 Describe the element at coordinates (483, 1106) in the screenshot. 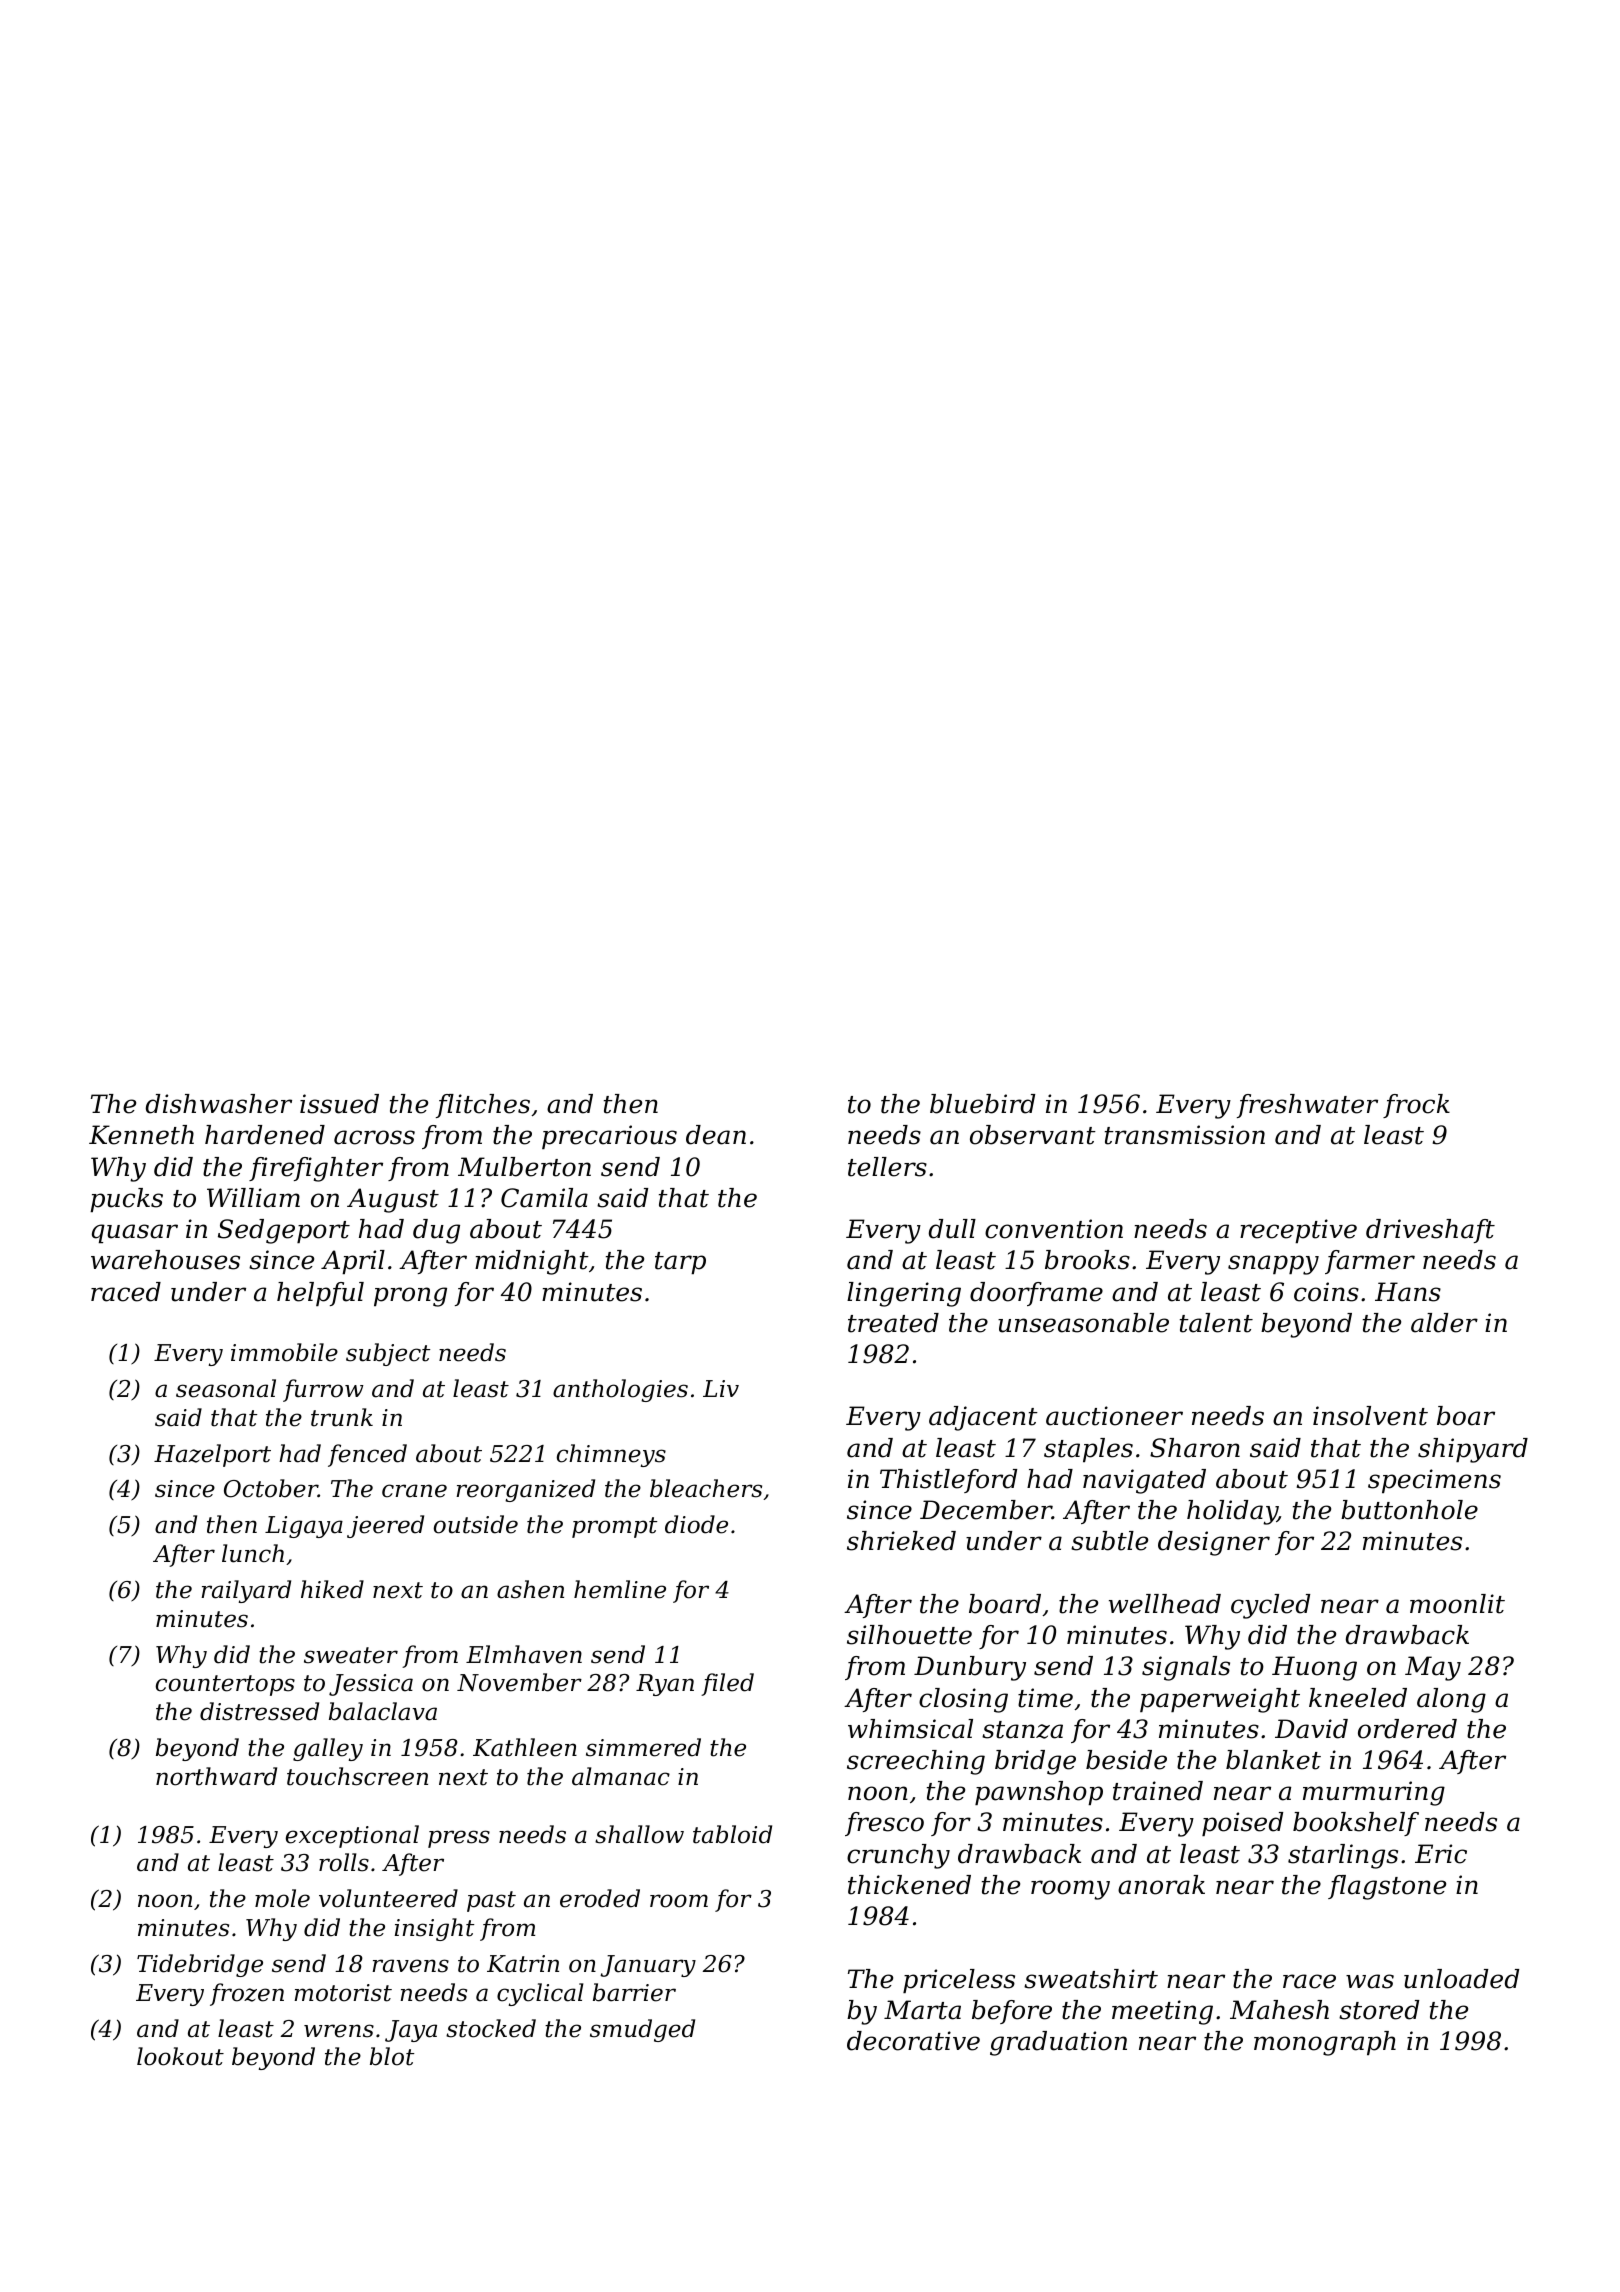

I see `flitches` at that location.
